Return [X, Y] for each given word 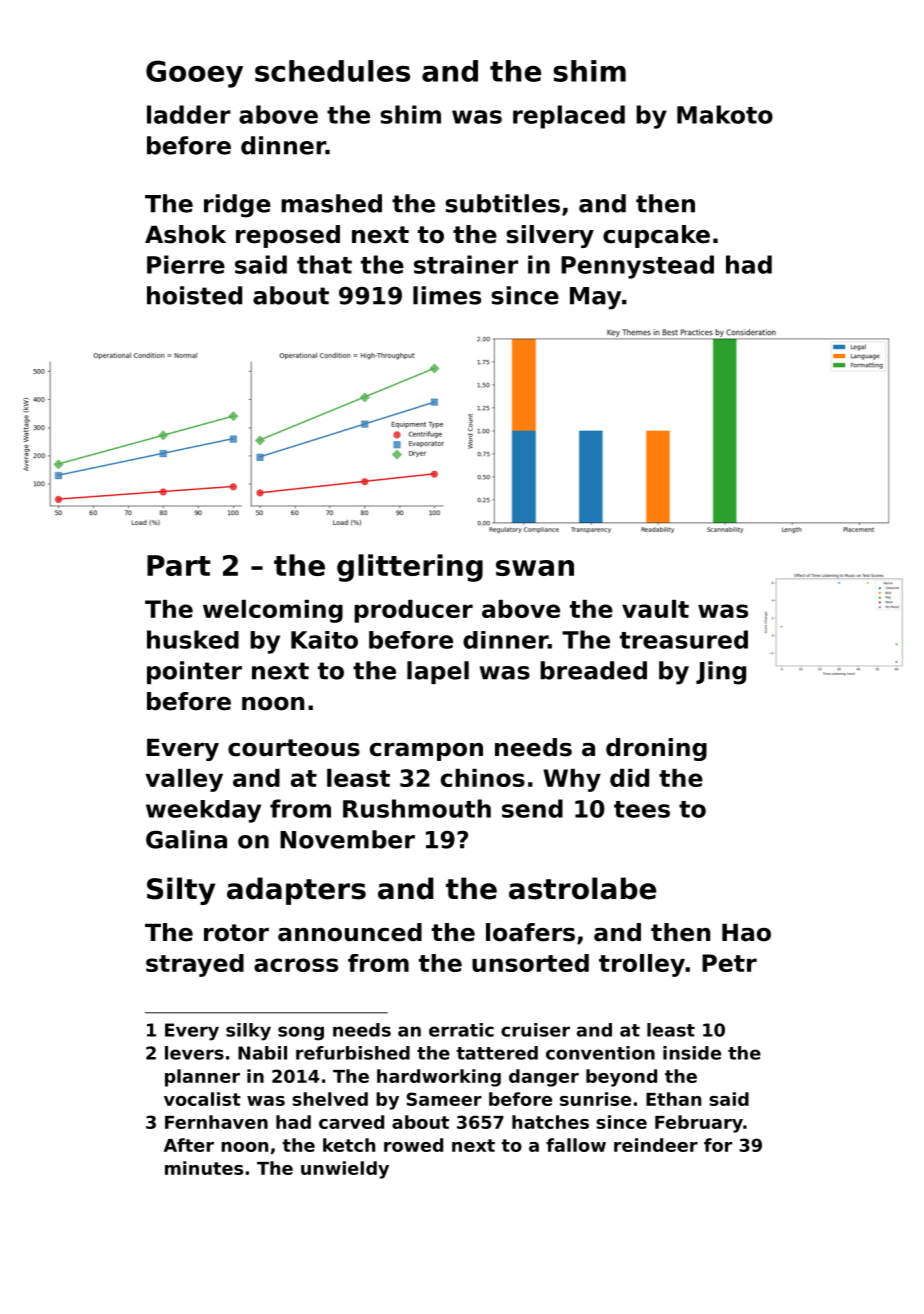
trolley [642, 965]
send [532, 808]
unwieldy [345, 1170]
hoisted [194, 295]
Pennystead [637, 267]
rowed [413, 1145]
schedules [332, 71]
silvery [550, 236]
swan [535, 568]
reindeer [656, 1145]
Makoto [725, 114]
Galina [186, 839]
